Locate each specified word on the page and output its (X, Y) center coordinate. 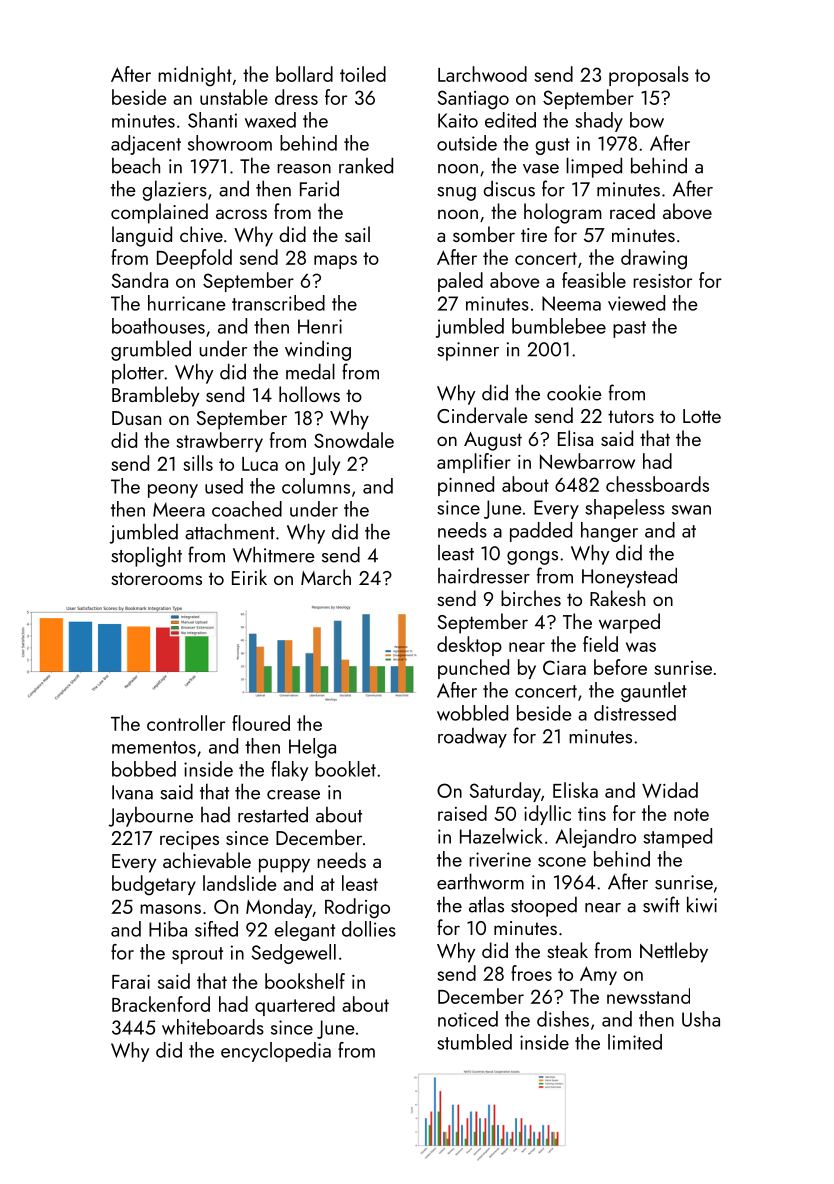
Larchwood (482, 74)
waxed (270, 120)
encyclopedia (276, 1052)
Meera (179, 509)
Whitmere (274, 554)
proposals (649, 76)
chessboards (657, 484)
